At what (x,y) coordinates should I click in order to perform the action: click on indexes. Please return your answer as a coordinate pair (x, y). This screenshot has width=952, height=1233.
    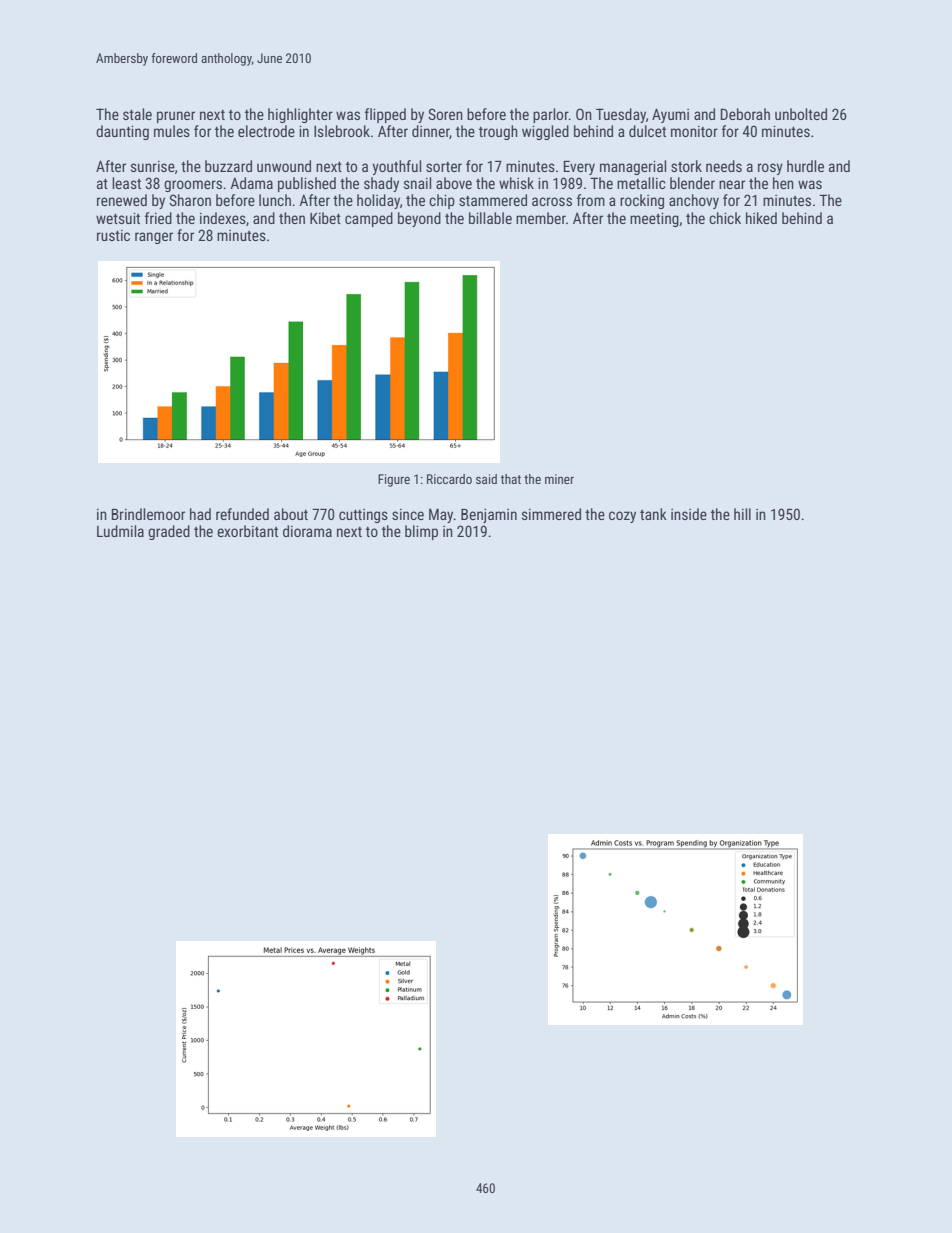
    Looking at the image, I should click on (223, 218).
